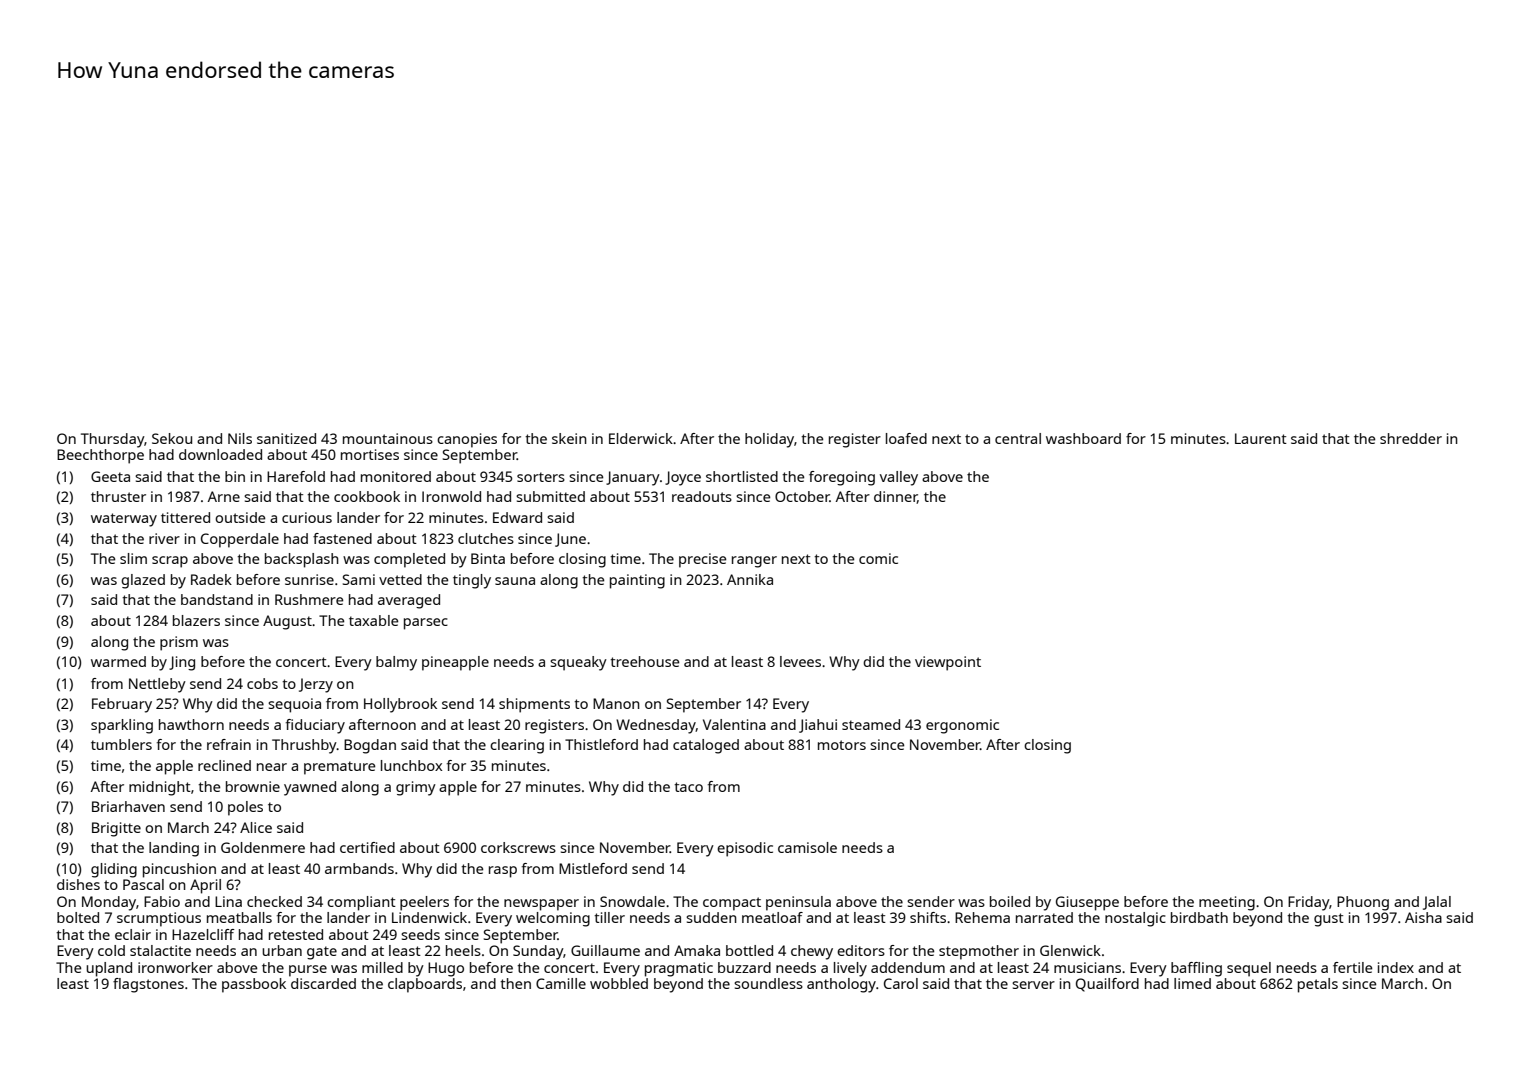 The image size is (1534, 1085). Describe the element at coordinates (429, 917) in the screenshot. I see `Lindenwick` at that location.
